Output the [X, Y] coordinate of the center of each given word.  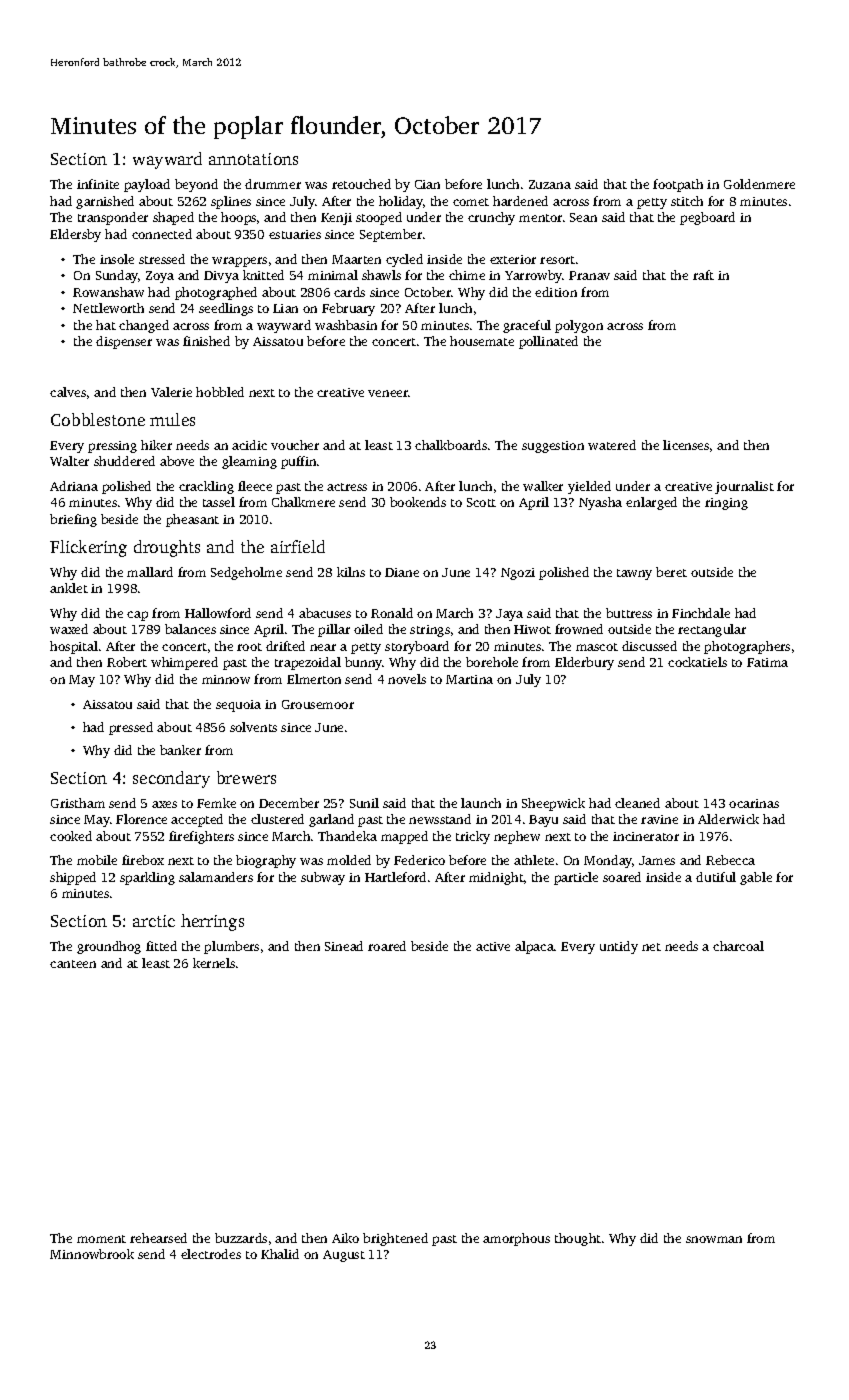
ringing [726, 504]
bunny [363, 663]
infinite [98, 184]
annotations [253, 159]
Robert [127, 662]
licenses [686, 445]
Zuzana [550, 184]
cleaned [637, 803]
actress [347, 487]
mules [172, 419]
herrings [212, 922]
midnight [496, 878]
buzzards [241, 1238]
